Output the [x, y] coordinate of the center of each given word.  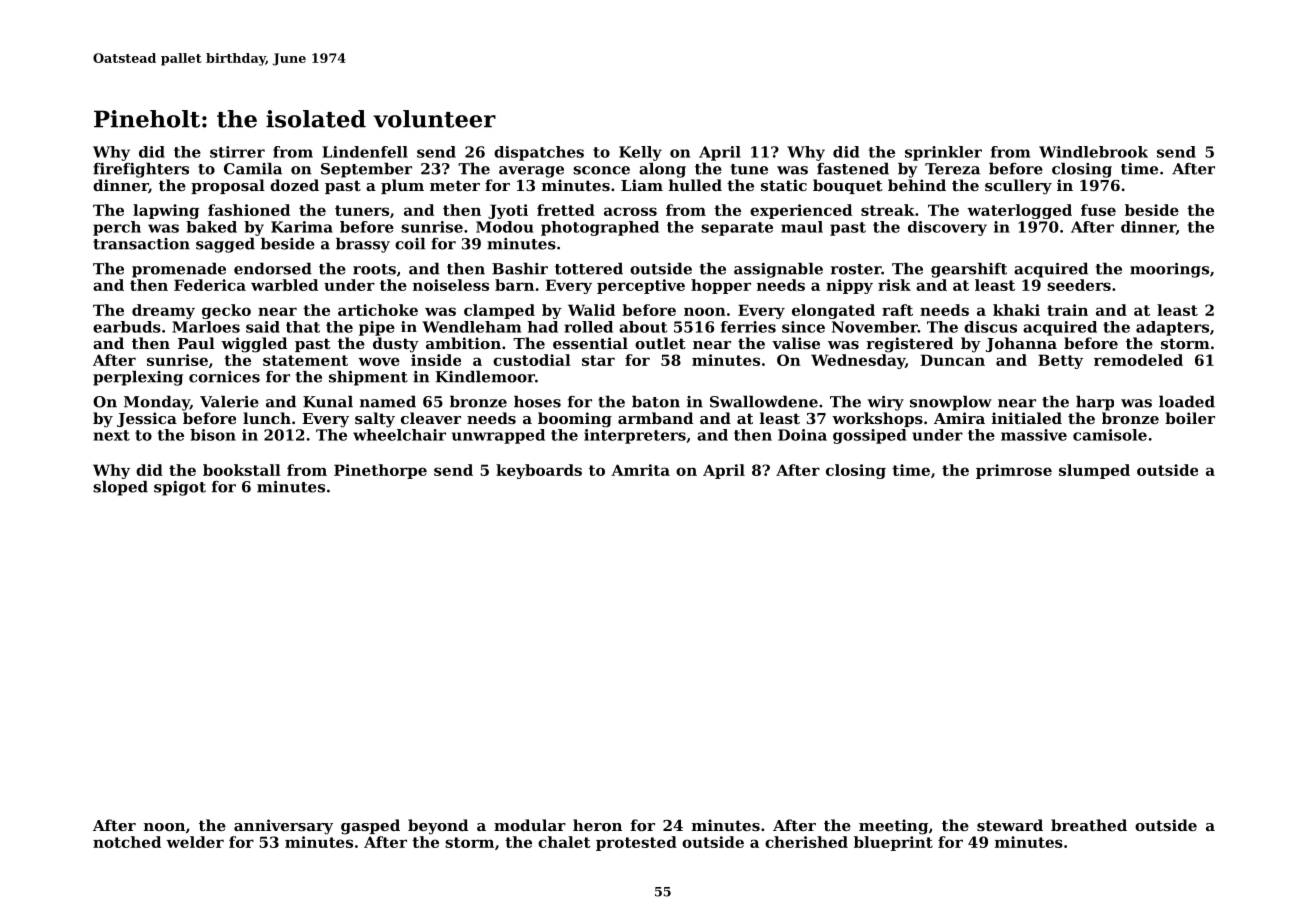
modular [530, 825]
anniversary [283, 827]
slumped [1094, 471]
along [662, 170]
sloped [120, 488]
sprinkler [943, 153]
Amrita [640, 470]
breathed [1089, 825]
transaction [141, 244]
